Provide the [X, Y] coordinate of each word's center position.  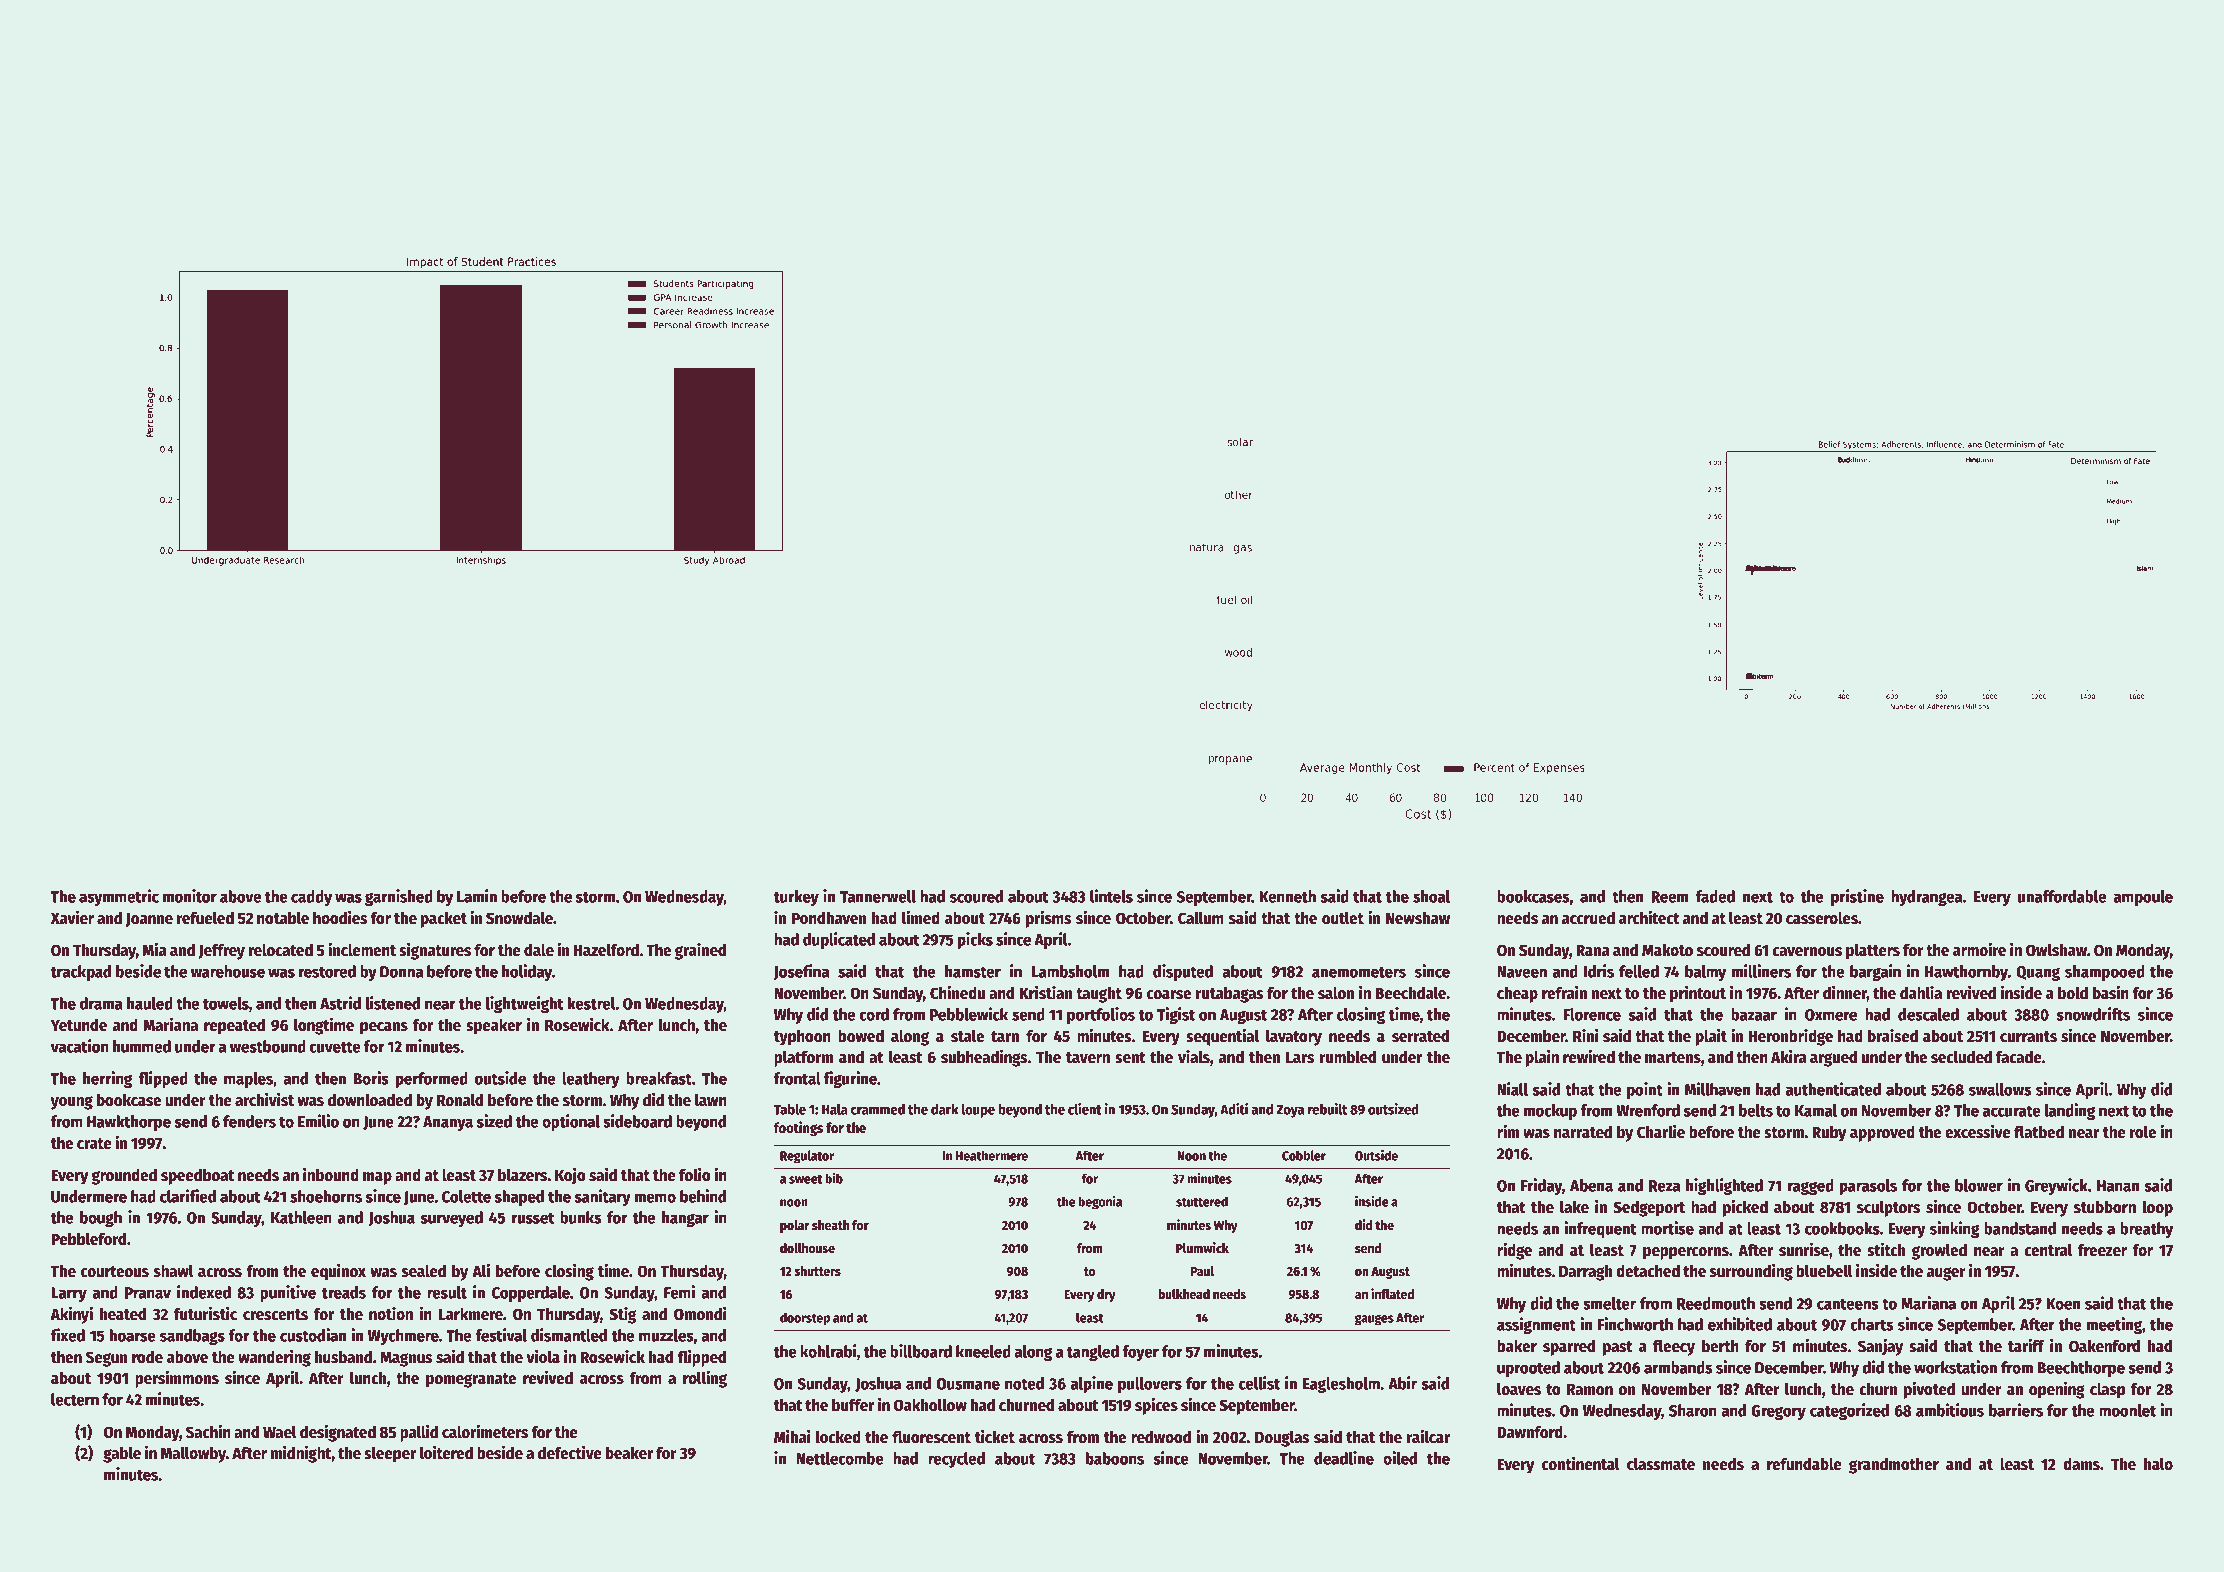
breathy [2146, 1230]
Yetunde [79, 1025]
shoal [1431, 896]
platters [1873, 951]
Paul [1202, 1271]
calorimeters [485, 1432]
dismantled [569, 1335]
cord [874, 1014]
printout [1698, 994]
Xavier [72, 917]
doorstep [805, 1319]
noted [1024, 1383]
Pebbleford [89, 1239]
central [2048, 1250]
